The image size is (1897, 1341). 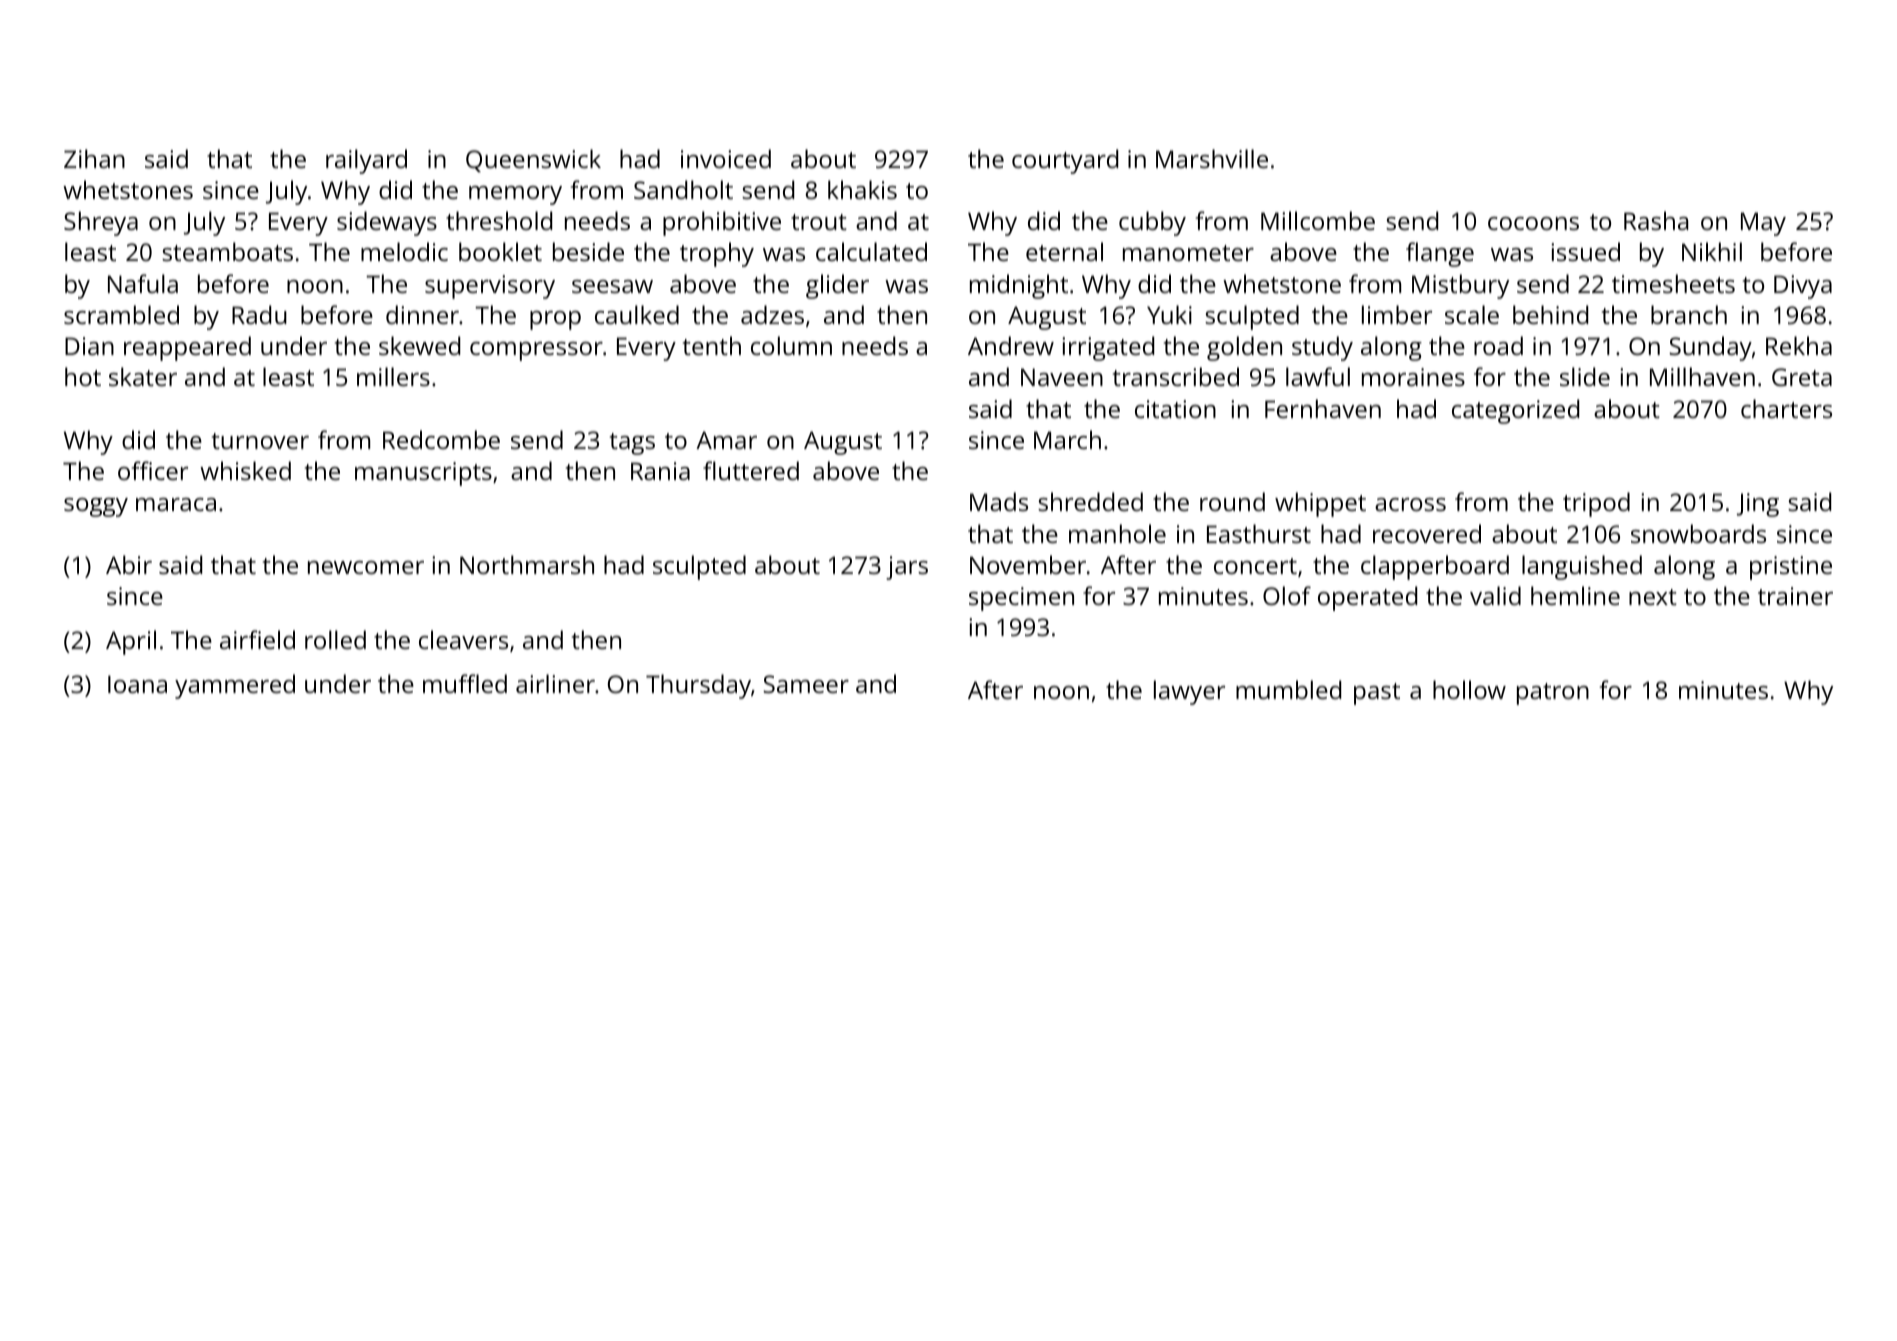 What do you see at coordinates (1656, 220) in the screenshot?
I see `Rasha` at bounding box center [1656, 220].
